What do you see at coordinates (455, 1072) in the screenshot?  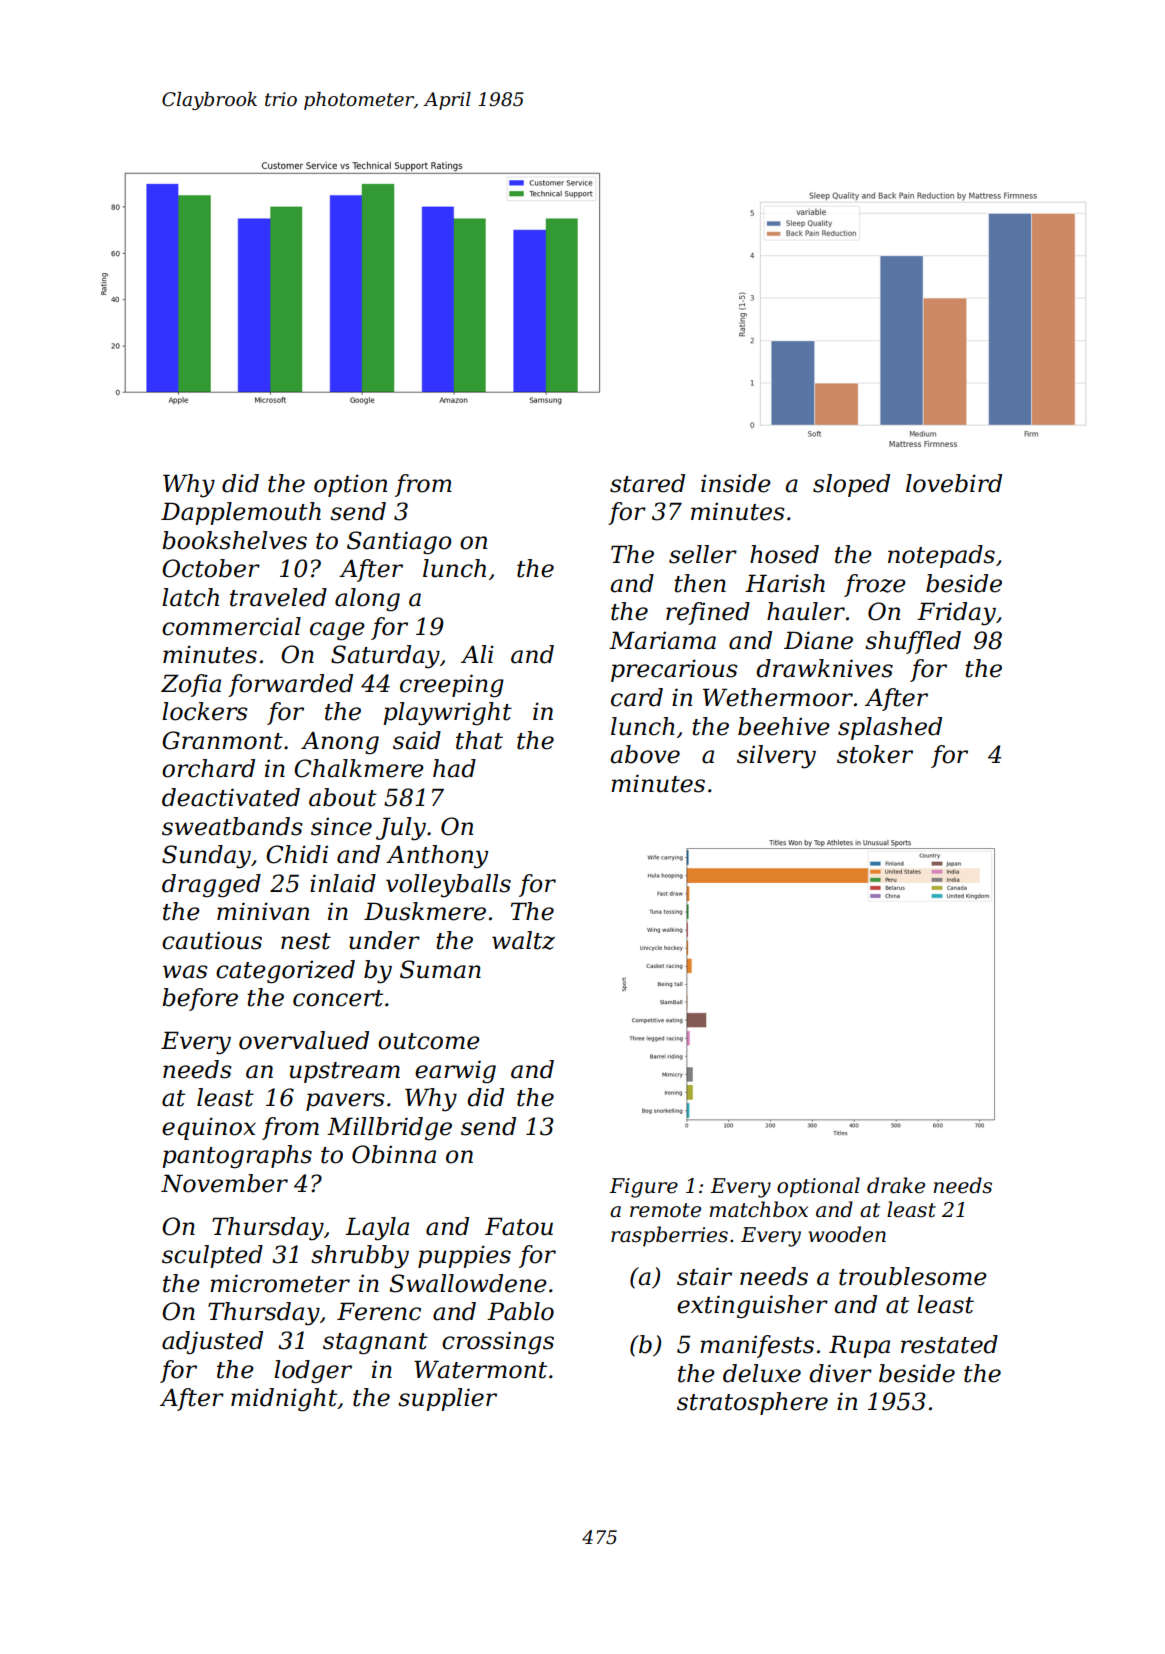 I see `earwig` at bounding box center [455, 1072].
